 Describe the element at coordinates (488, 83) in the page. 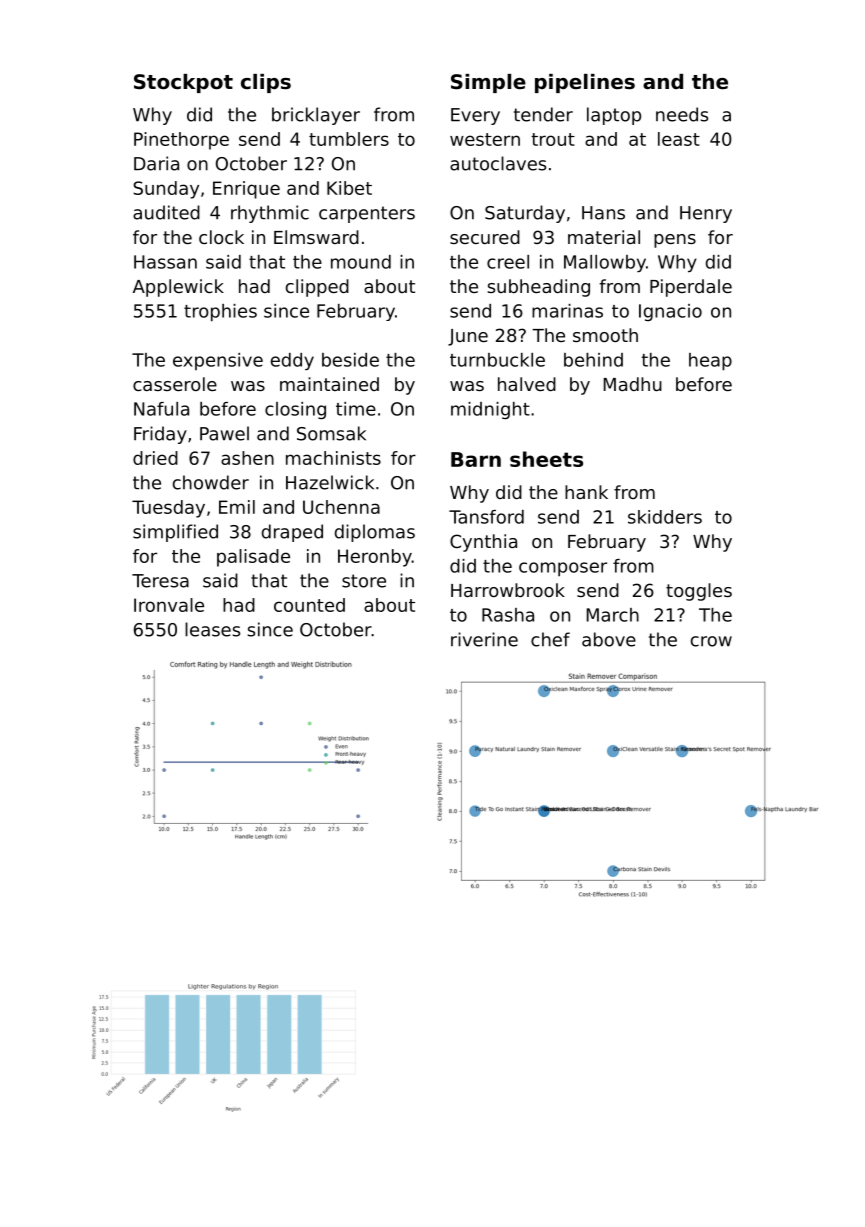

I see `Simple` at that location.
